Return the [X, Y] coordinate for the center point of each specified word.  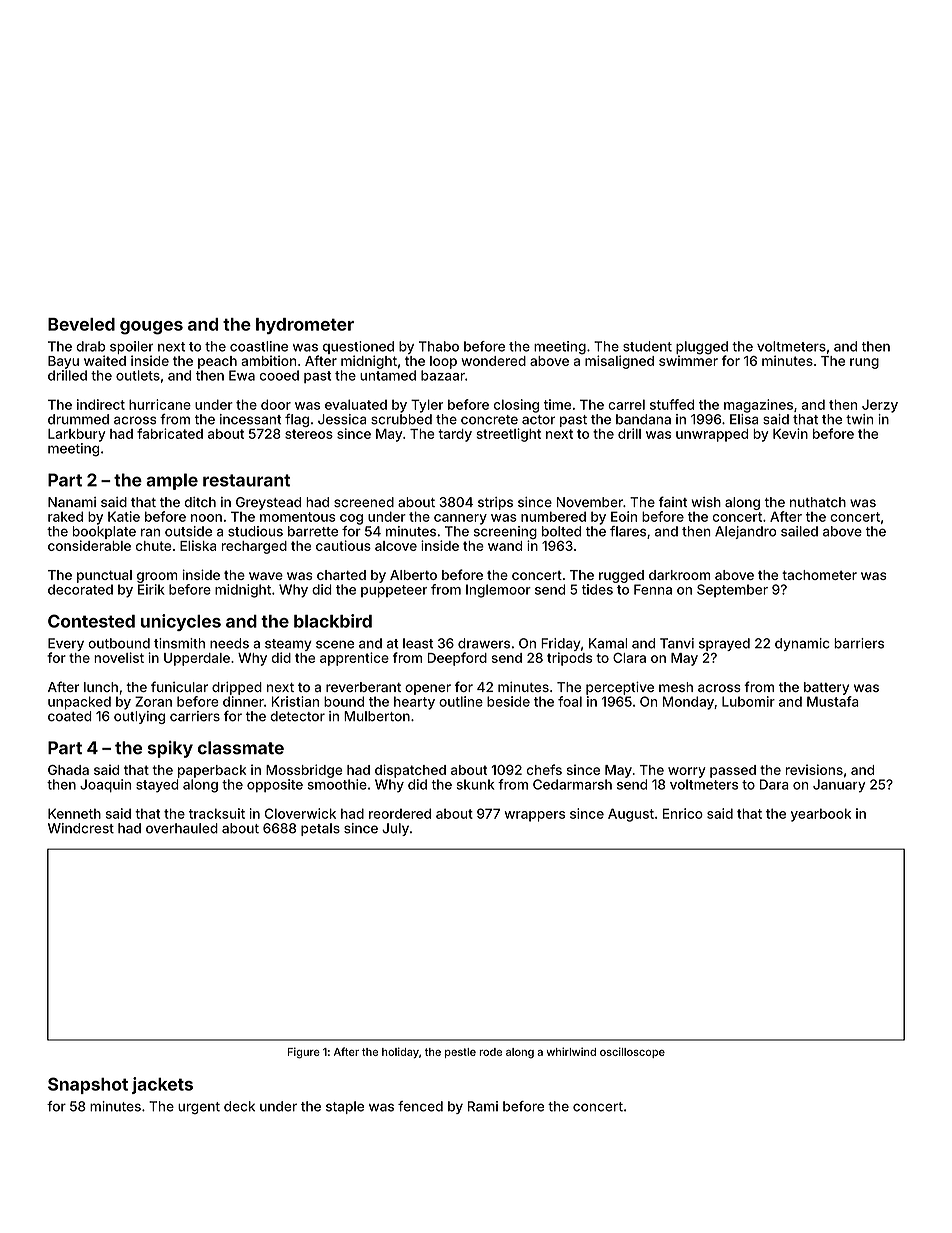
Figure [304, 1053]
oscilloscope [632, 1052]
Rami [483, 1106]
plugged [702, 348]
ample [172, 481]
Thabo [439, 346]
